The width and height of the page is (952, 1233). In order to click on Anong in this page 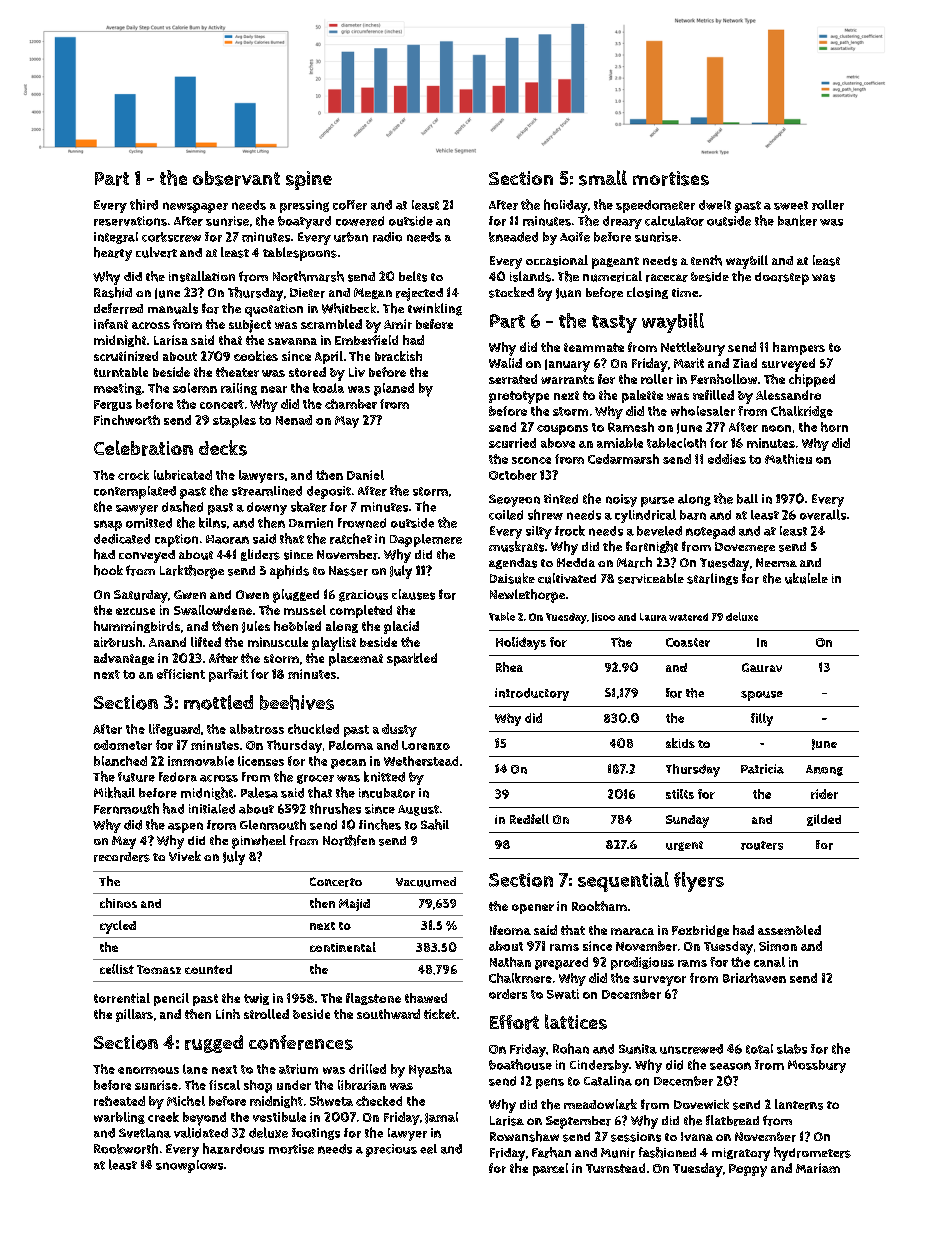, I will do `click(824, 770)`.
